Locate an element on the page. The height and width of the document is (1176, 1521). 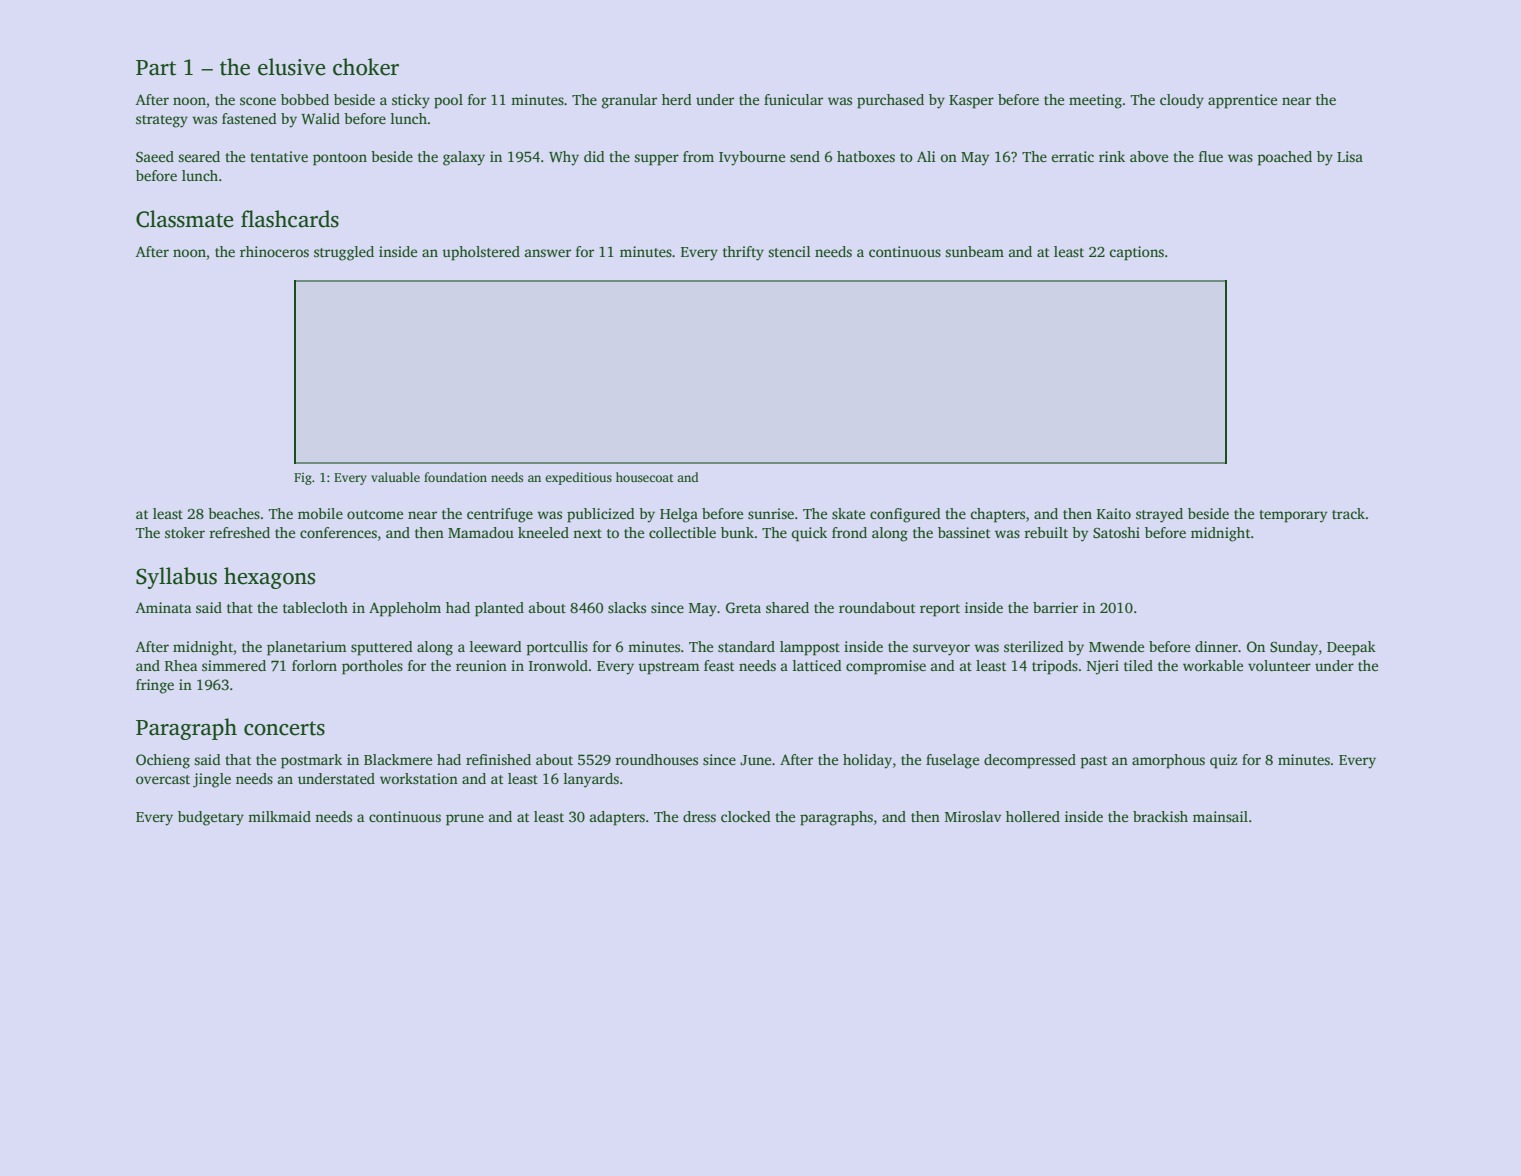
holiday is located at coordinates (867, 761).
